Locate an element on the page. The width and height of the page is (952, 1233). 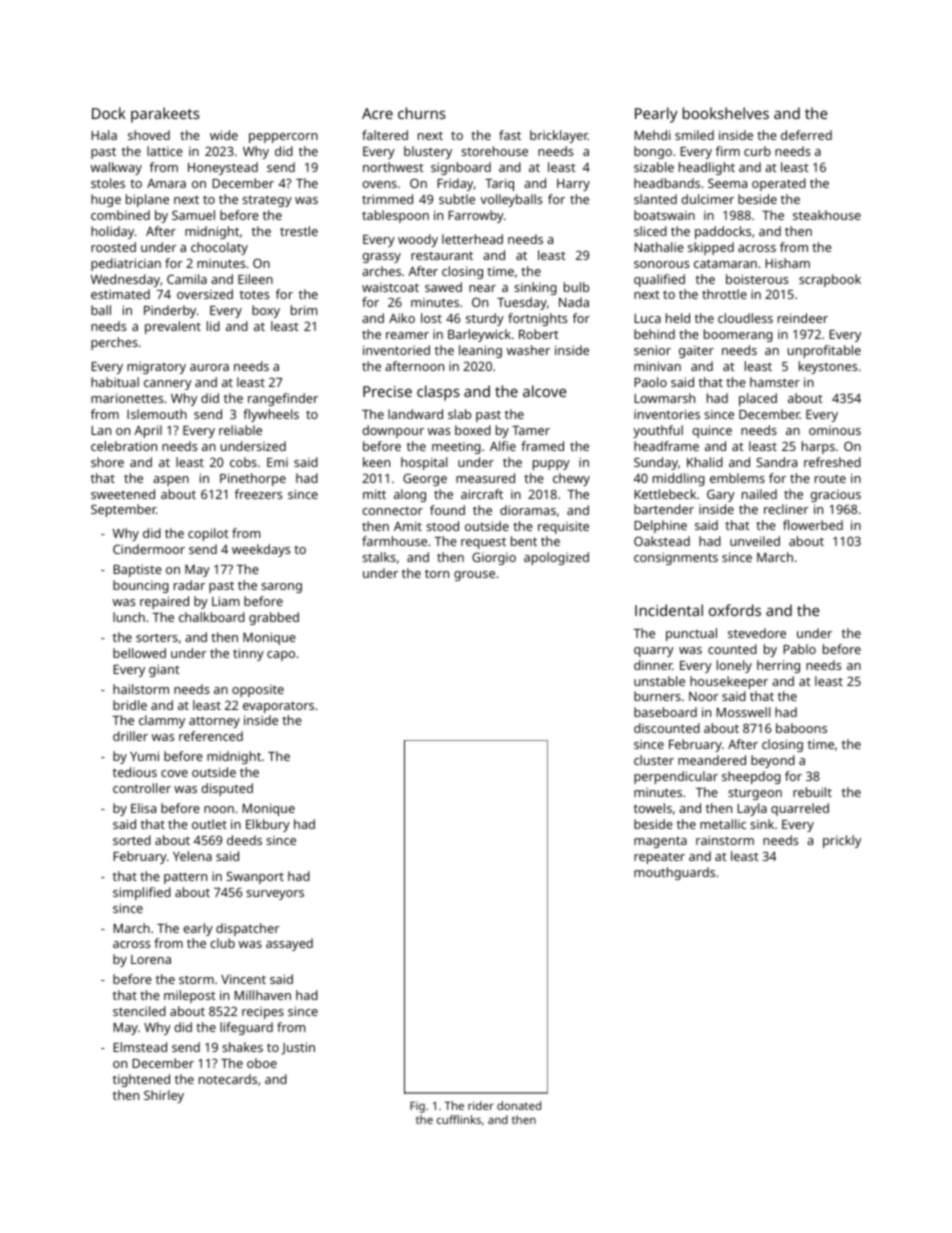
baboons is located at coordinates (801, 728).
